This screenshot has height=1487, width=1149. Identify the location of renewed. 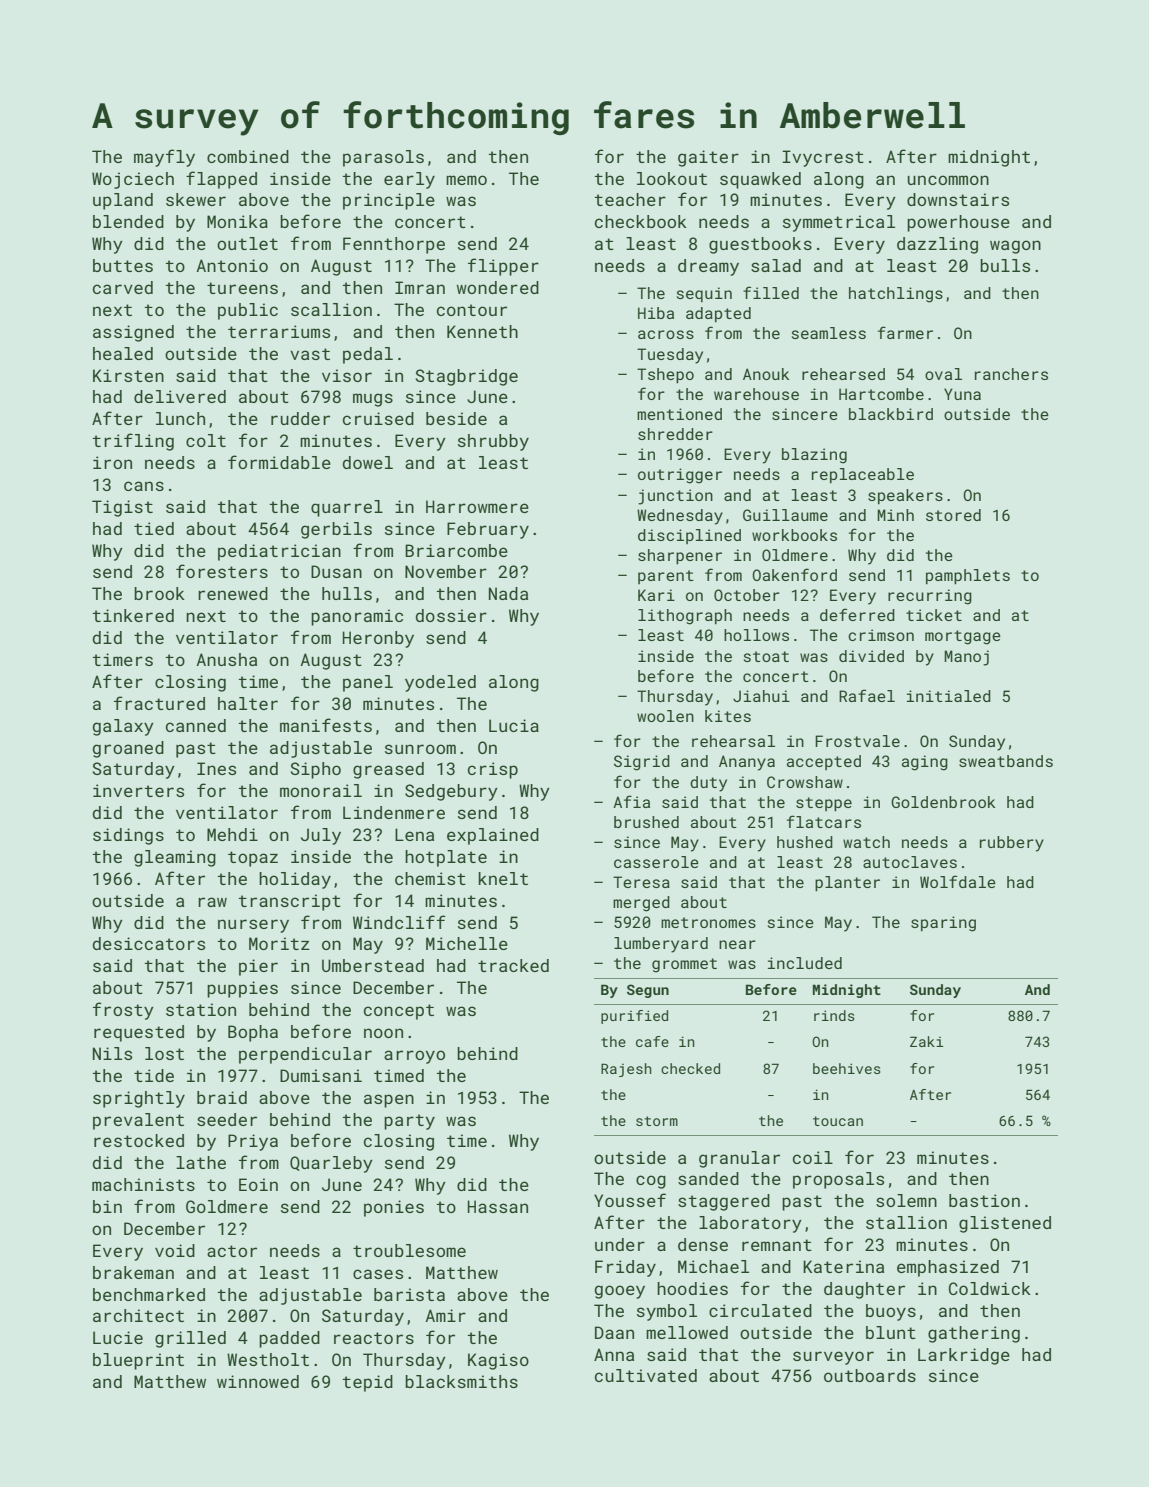
(233, 593).
